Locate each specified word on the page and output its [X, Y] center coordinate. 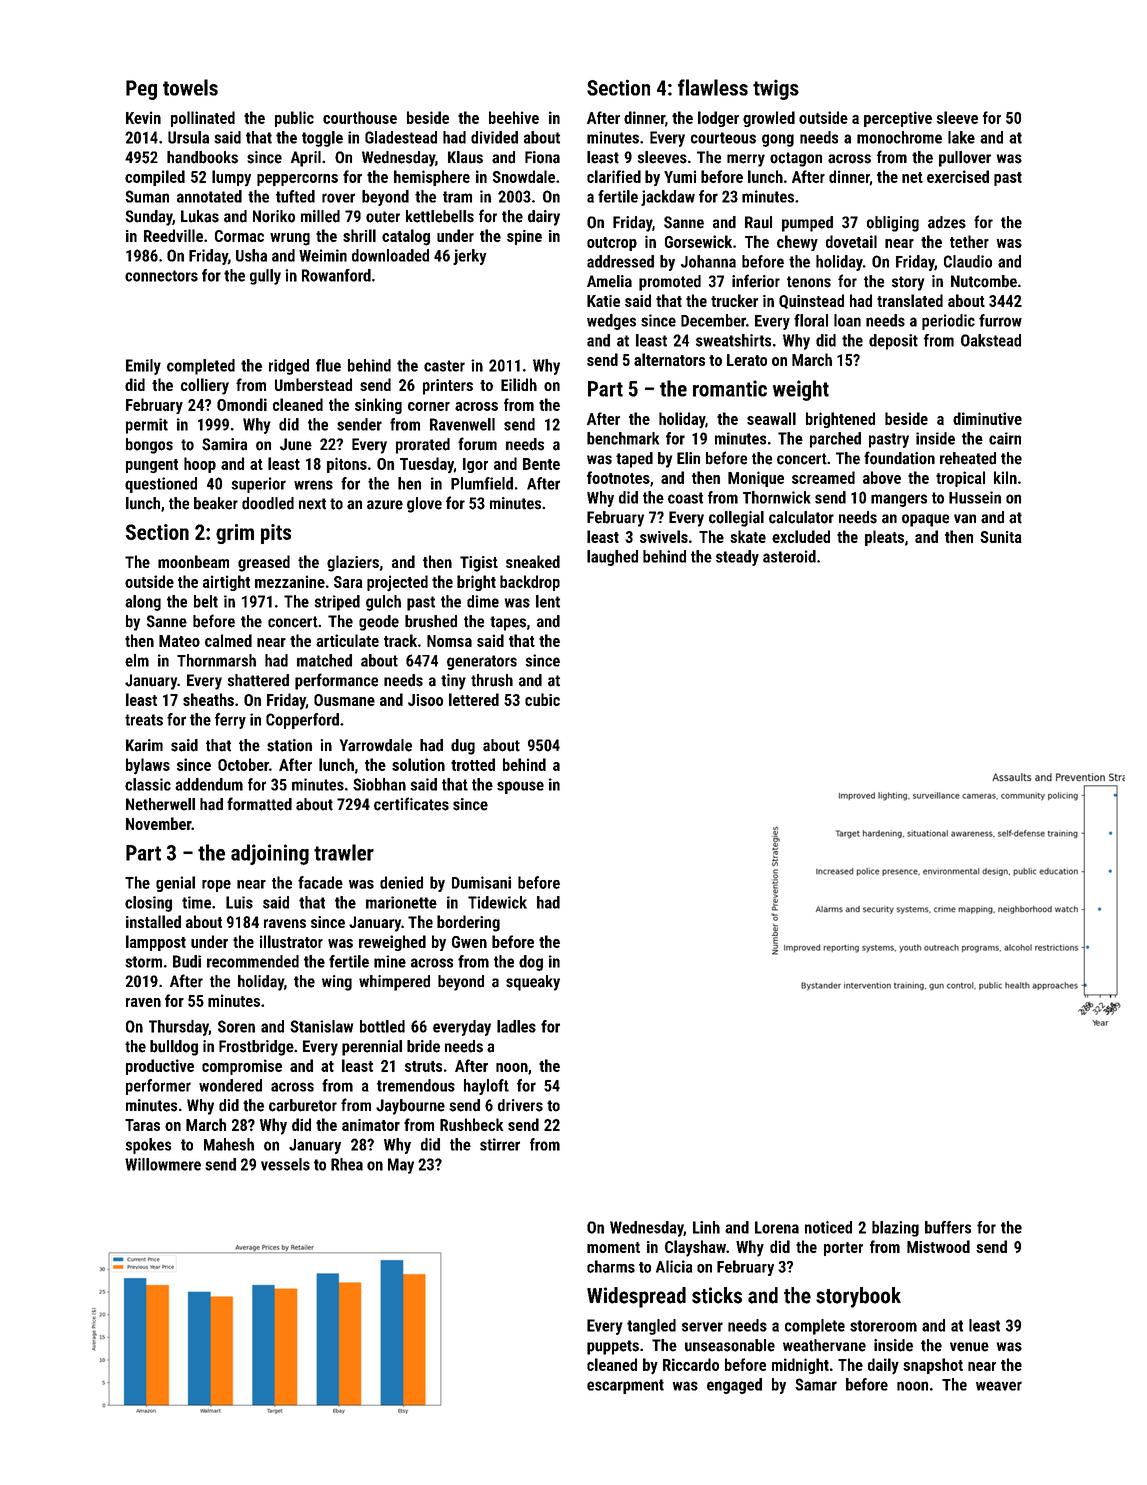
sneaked [533, 561]
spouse [520, 787]
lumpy [231, 178]
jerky [469, 257]
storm [143, 962]
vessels [285, 1164]
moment [613, 1247]
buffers [948, 1227]
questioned [161, 485]
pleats [884, 538]
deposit [893, 342]
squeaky [533, 983]
